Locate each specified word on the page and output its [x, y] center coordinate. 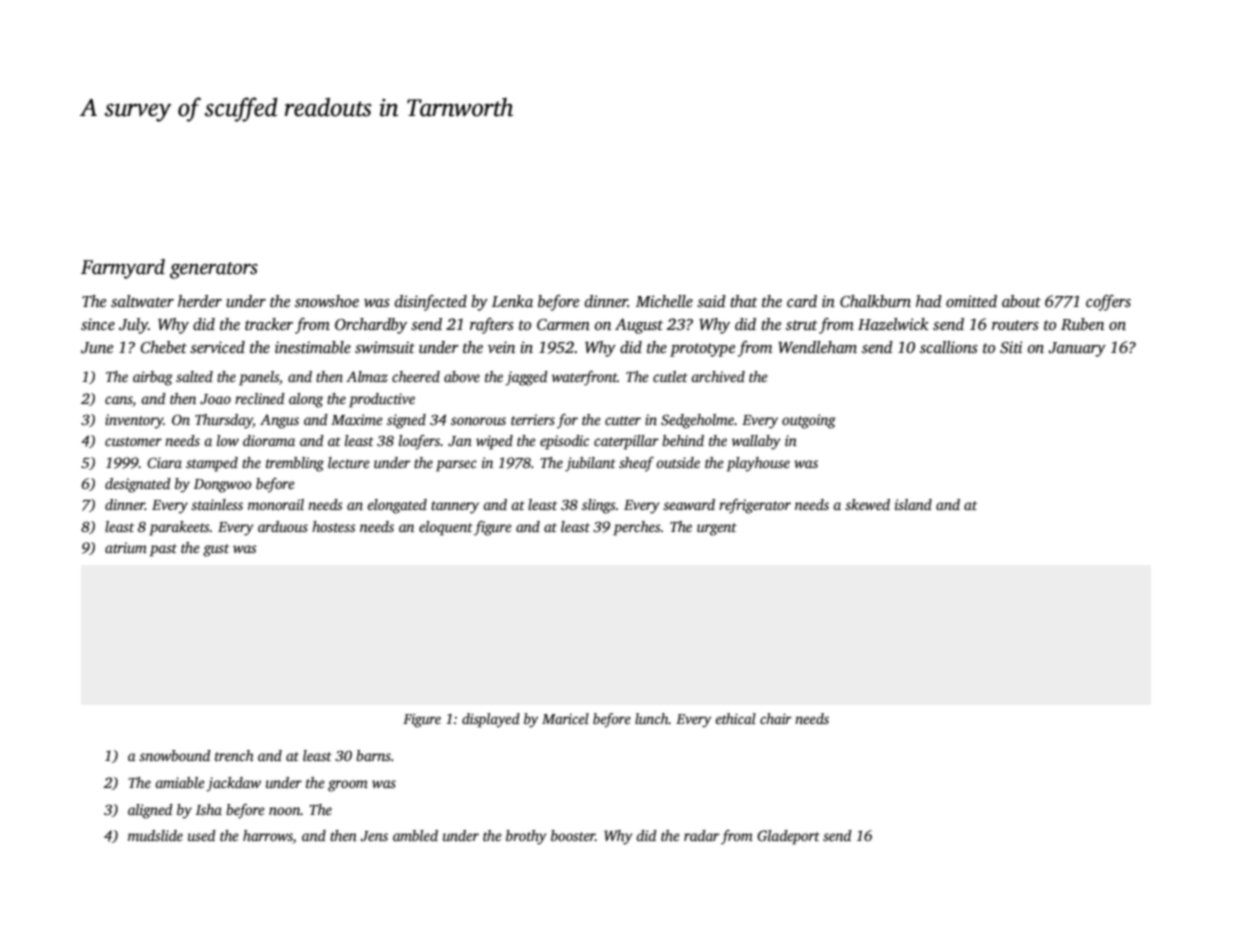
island [913, 504]
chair [776, 718]
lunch [652, 718]
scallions [949, 347]
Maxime [357, 419]
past [163, 550]
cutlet [670, 376]
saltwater [142, 301]
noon [284, 811]
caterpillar [626, 442]
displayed [491, 720]
